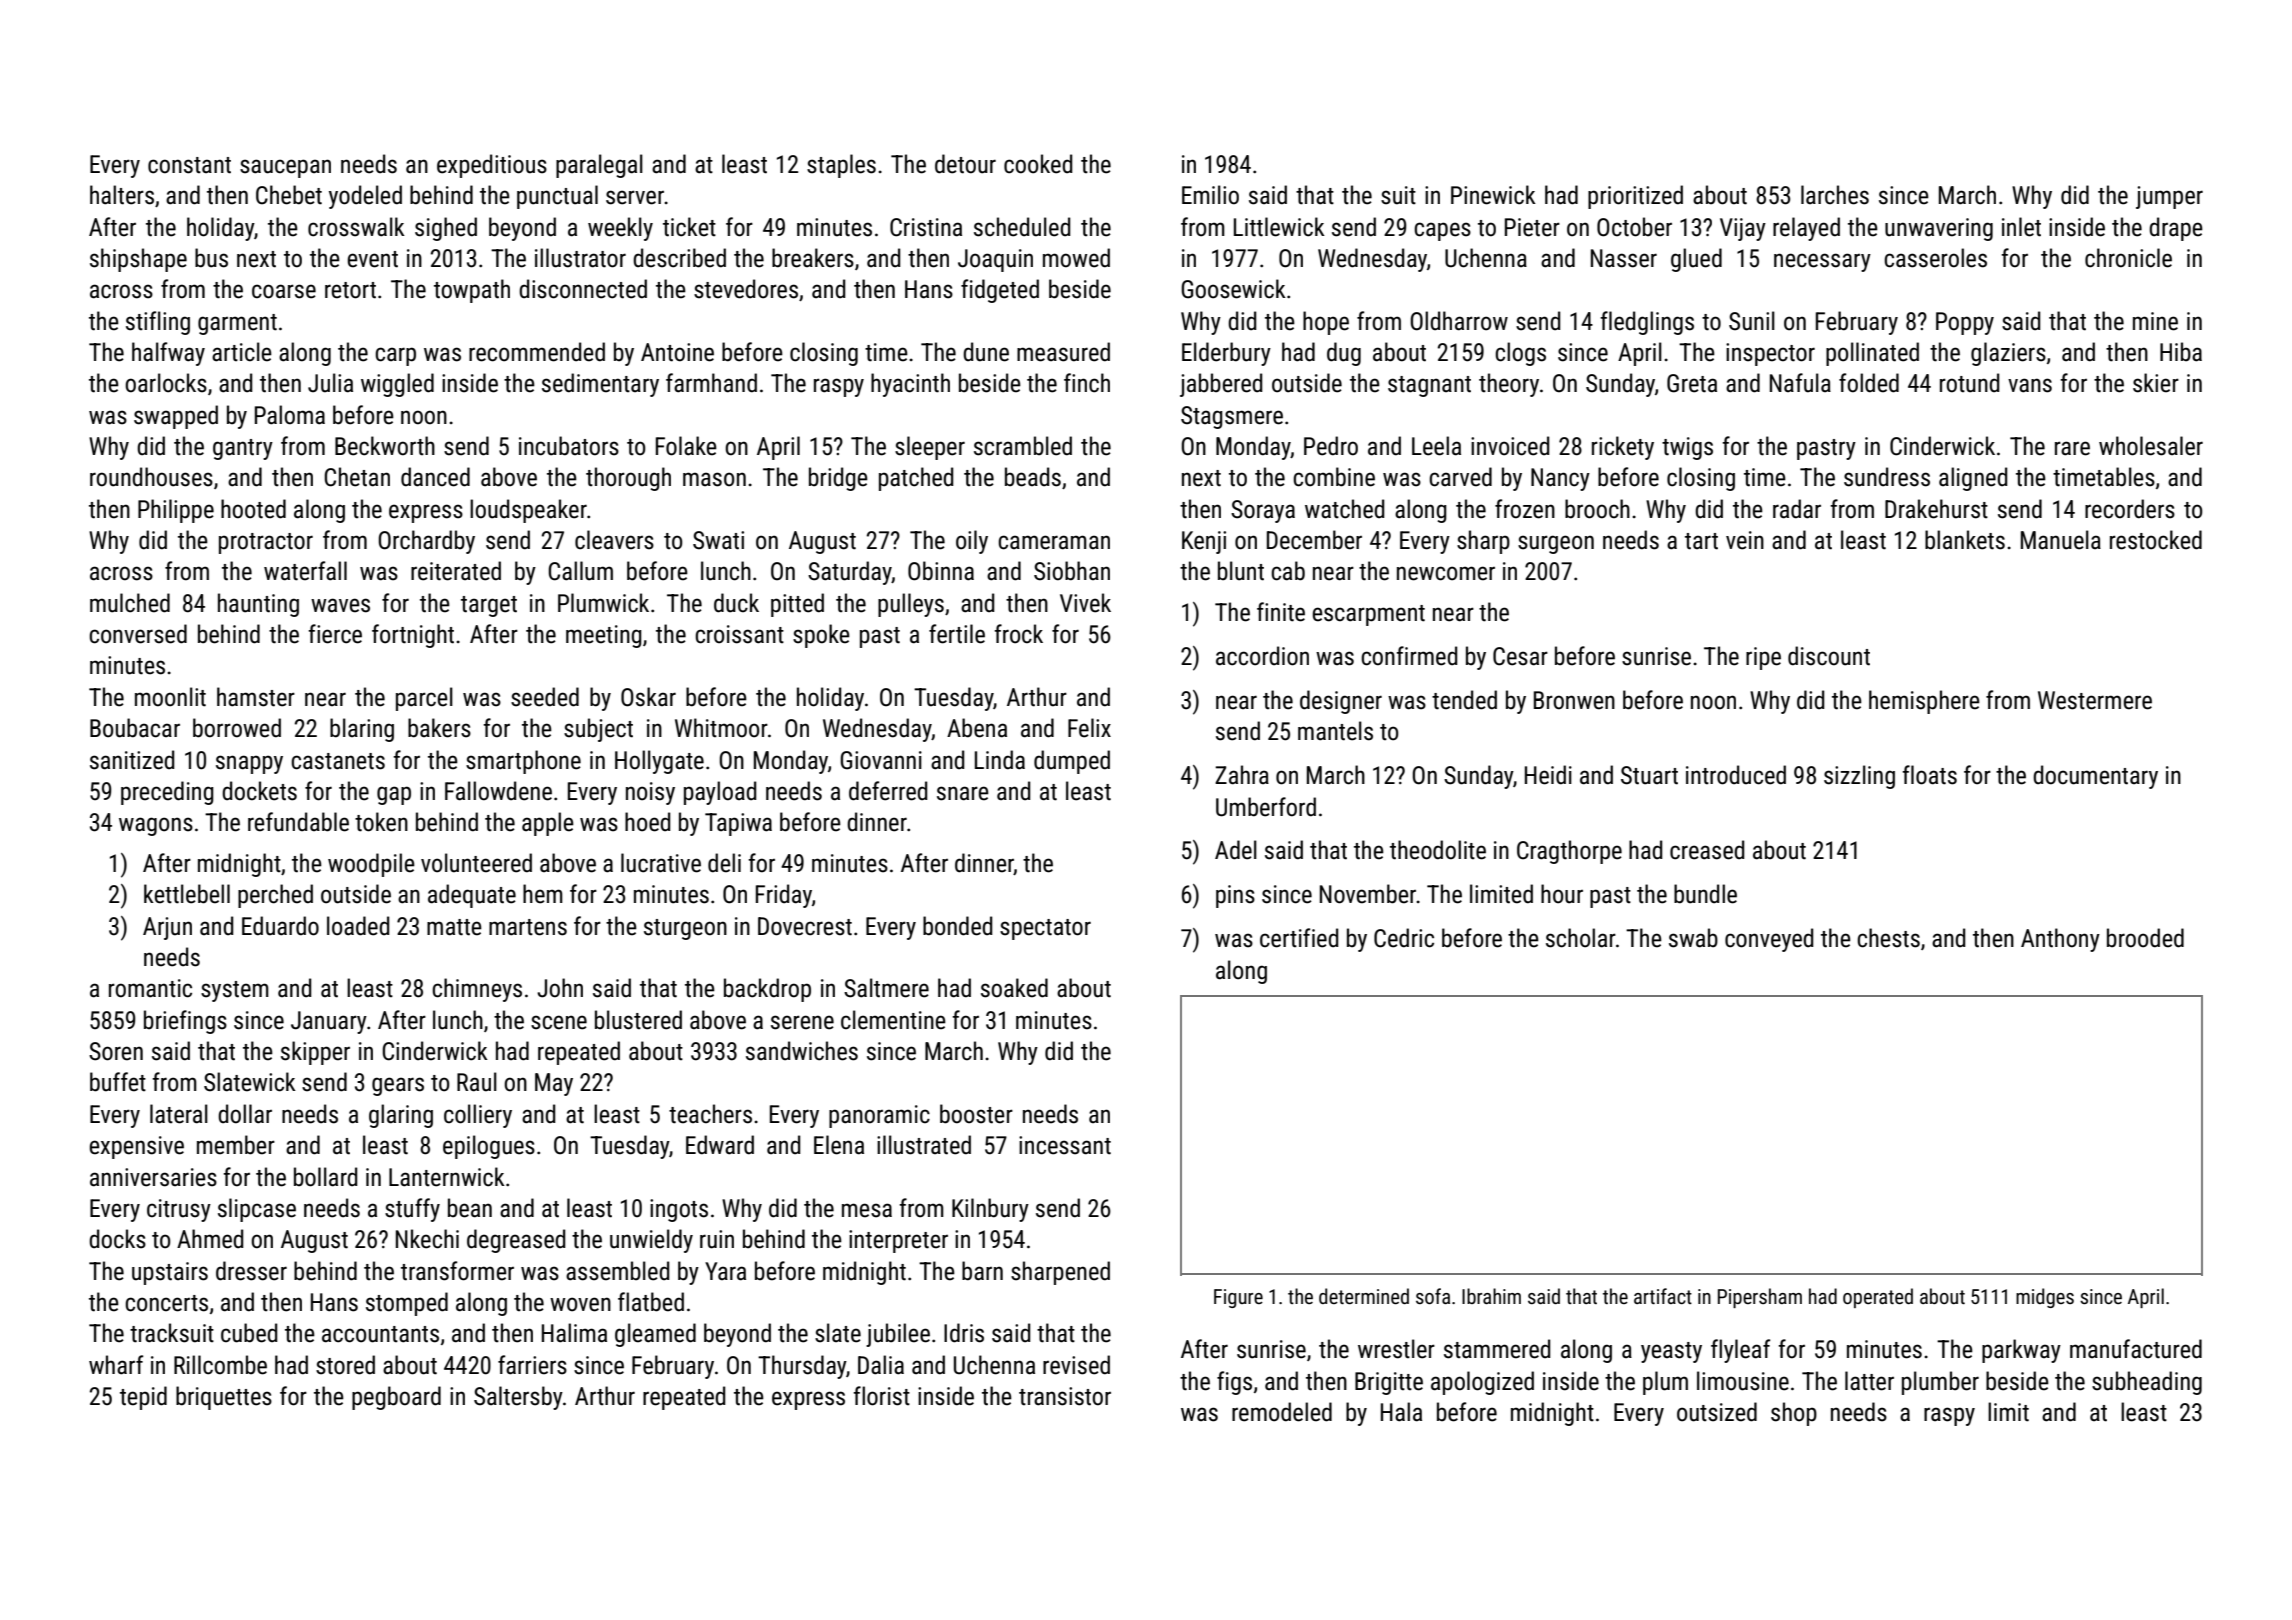 The width and height of the screenshot is (2292, 1620). Describe the element at coordinates (638, 1020) in the screenshot. I see `blustered` at that location.
